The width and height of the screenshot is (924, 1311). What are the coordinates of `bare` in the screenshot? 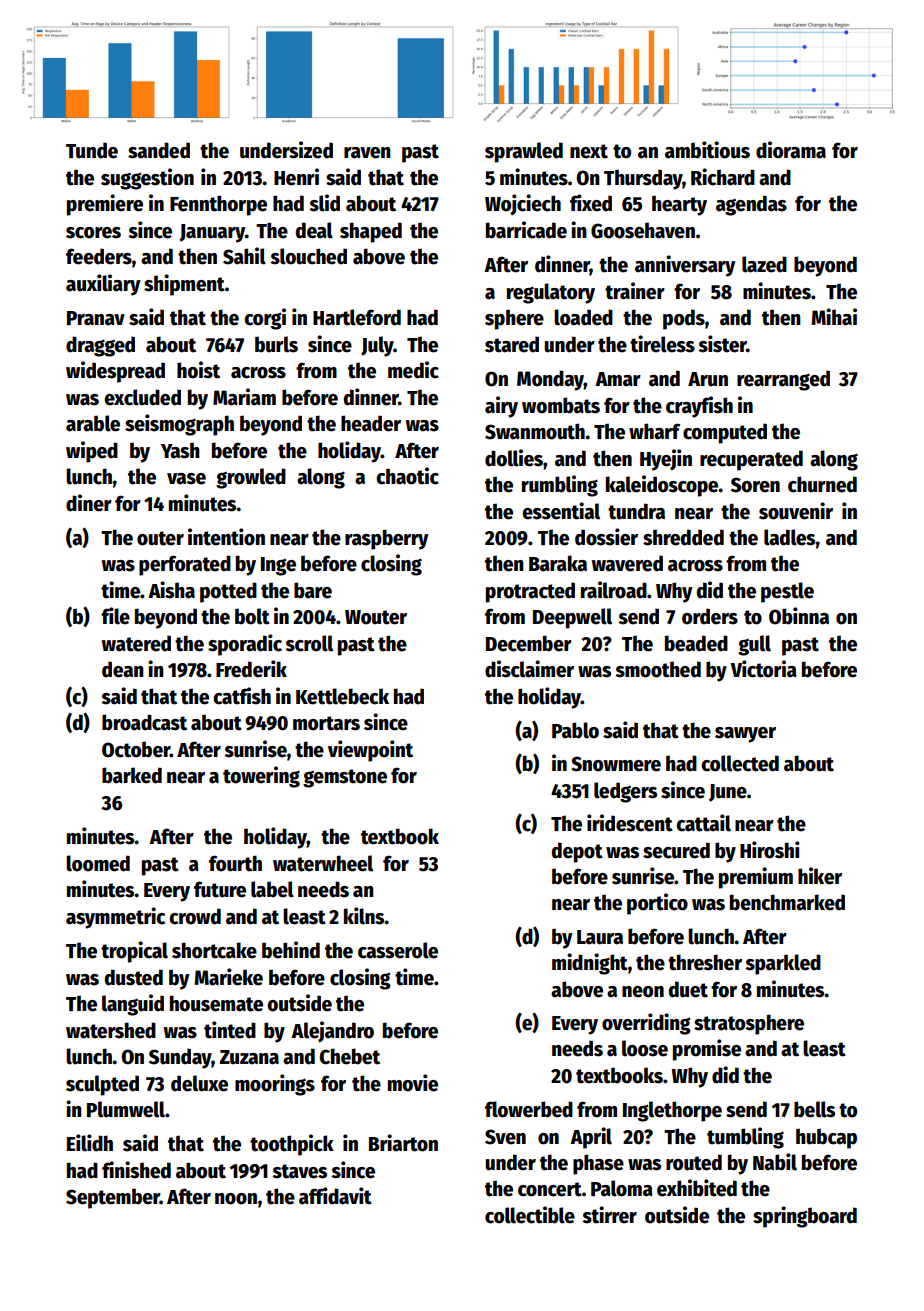 It's located at (313, 590).
